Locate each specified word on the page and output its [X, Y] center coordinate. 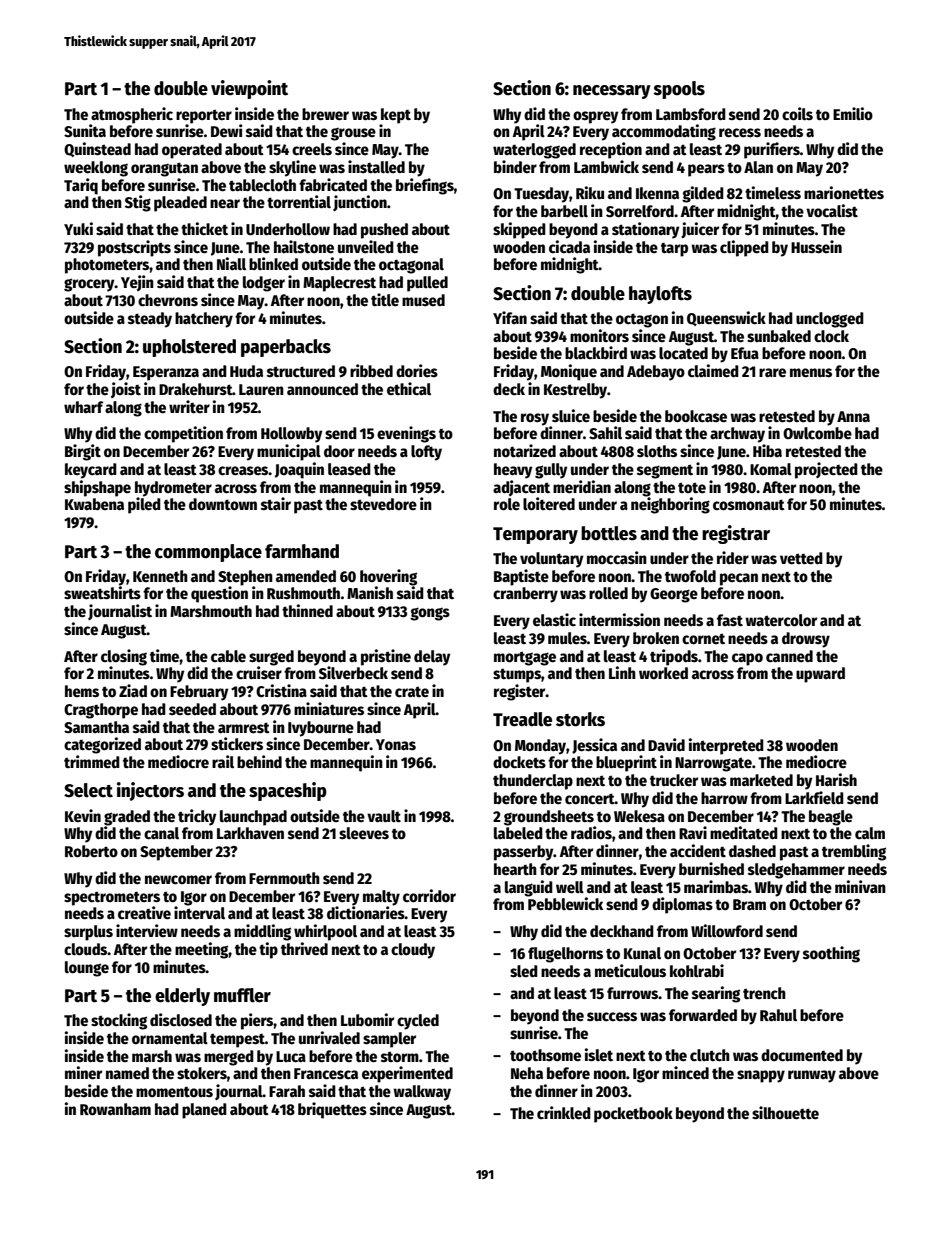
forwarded [703, 1015]
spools [679, 90]
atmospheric [132, 115]
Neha [527, 1073]
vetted [801, 558]
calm [870, 833]
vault [384, 816]
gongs [430, 614]
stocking [119, 1021]
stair [276, 503]
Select [88, 790]
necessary [612, 92]
